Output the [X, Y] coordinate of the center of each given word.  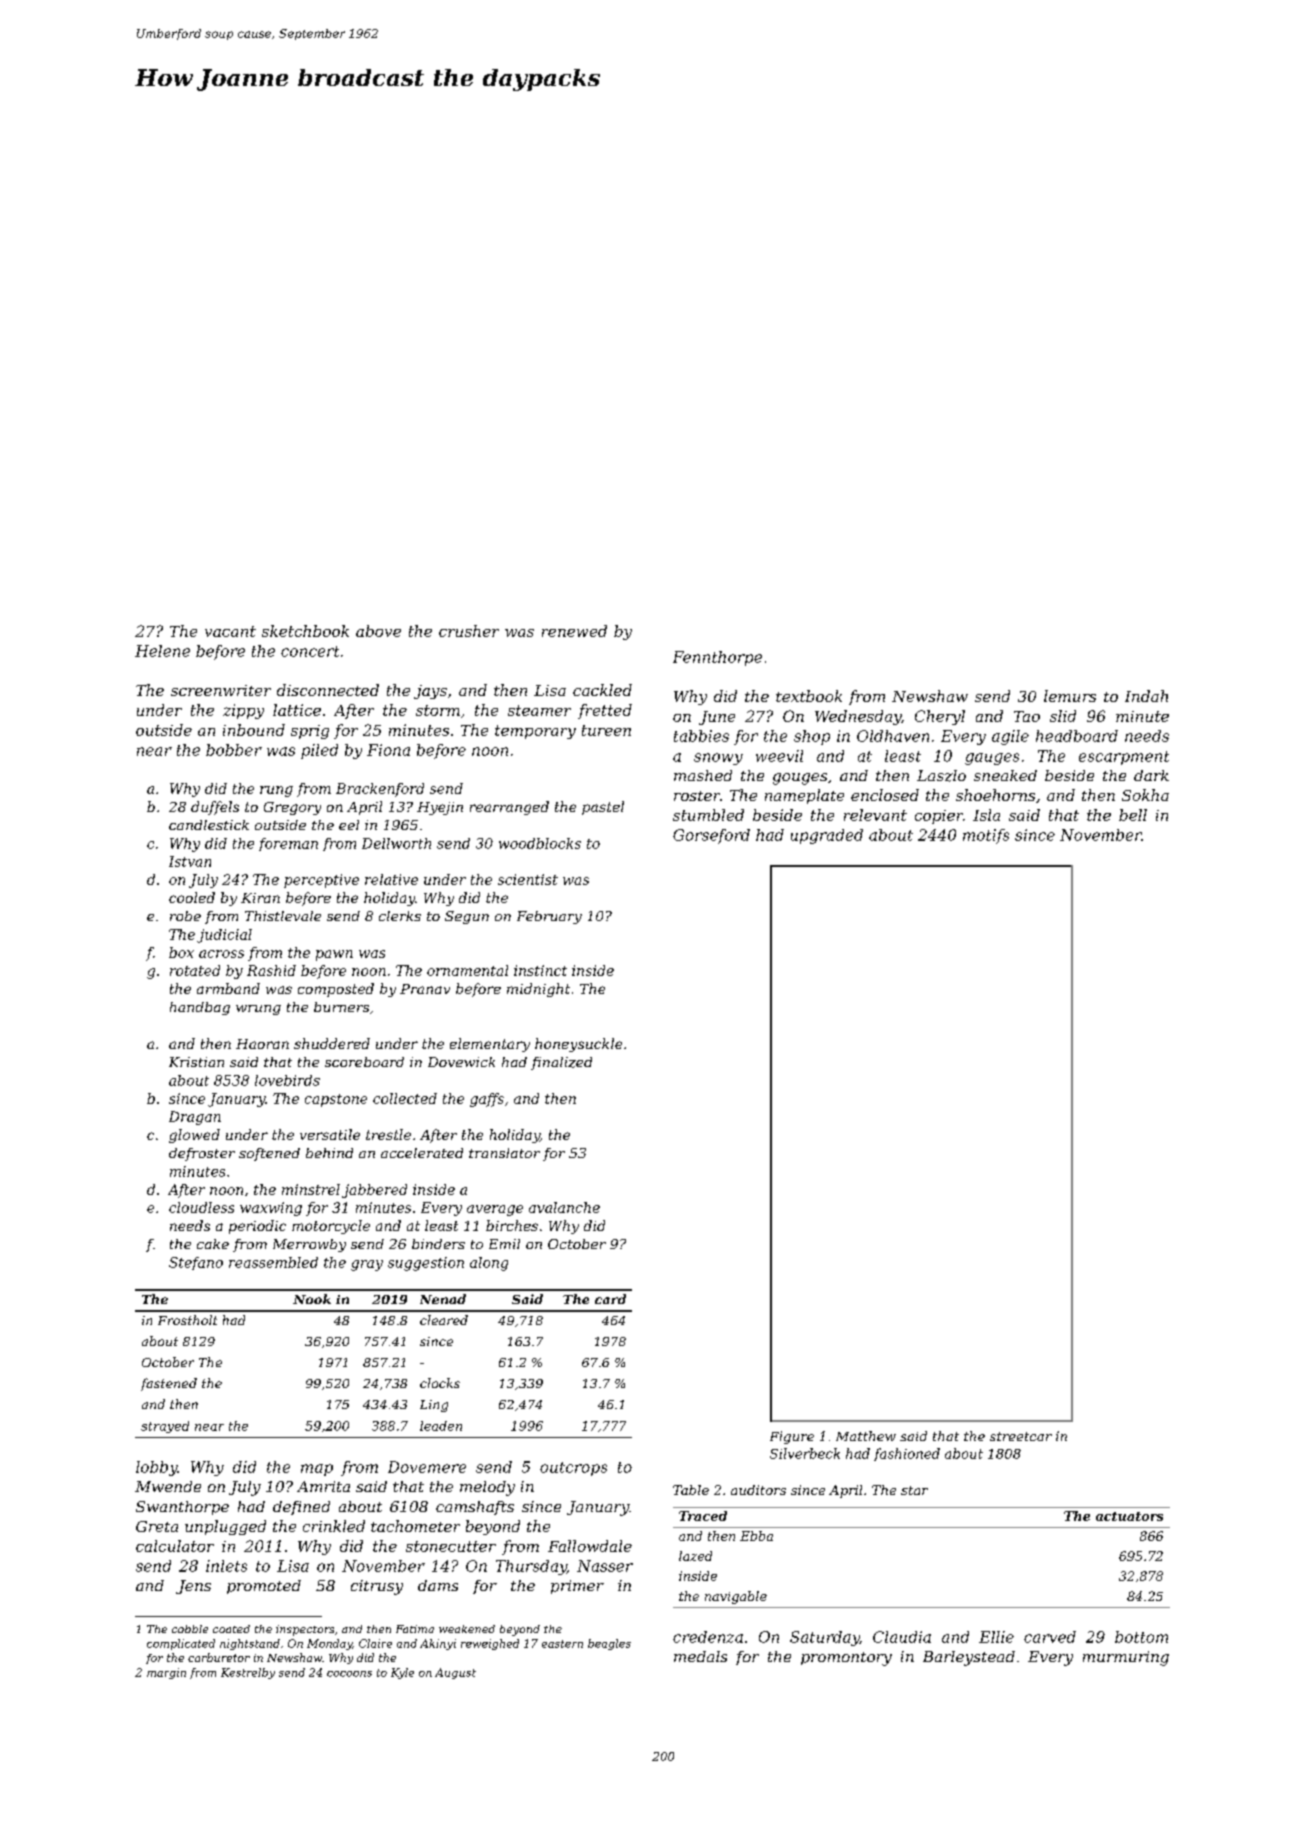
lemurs [1070, 696]
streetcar [1021, 1436]
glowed [194, 1136]
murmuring [1126, 1658]
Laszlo [941, 776]
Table [691, 1490]
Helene [162, 651]
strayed [165, 1427]
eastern [562, 1644]
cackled [602, 690]
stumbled [708, 815]
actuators [1129, 1516]
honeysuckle [578, 1045]
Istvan [190, 861]
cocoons [349, 1674]
